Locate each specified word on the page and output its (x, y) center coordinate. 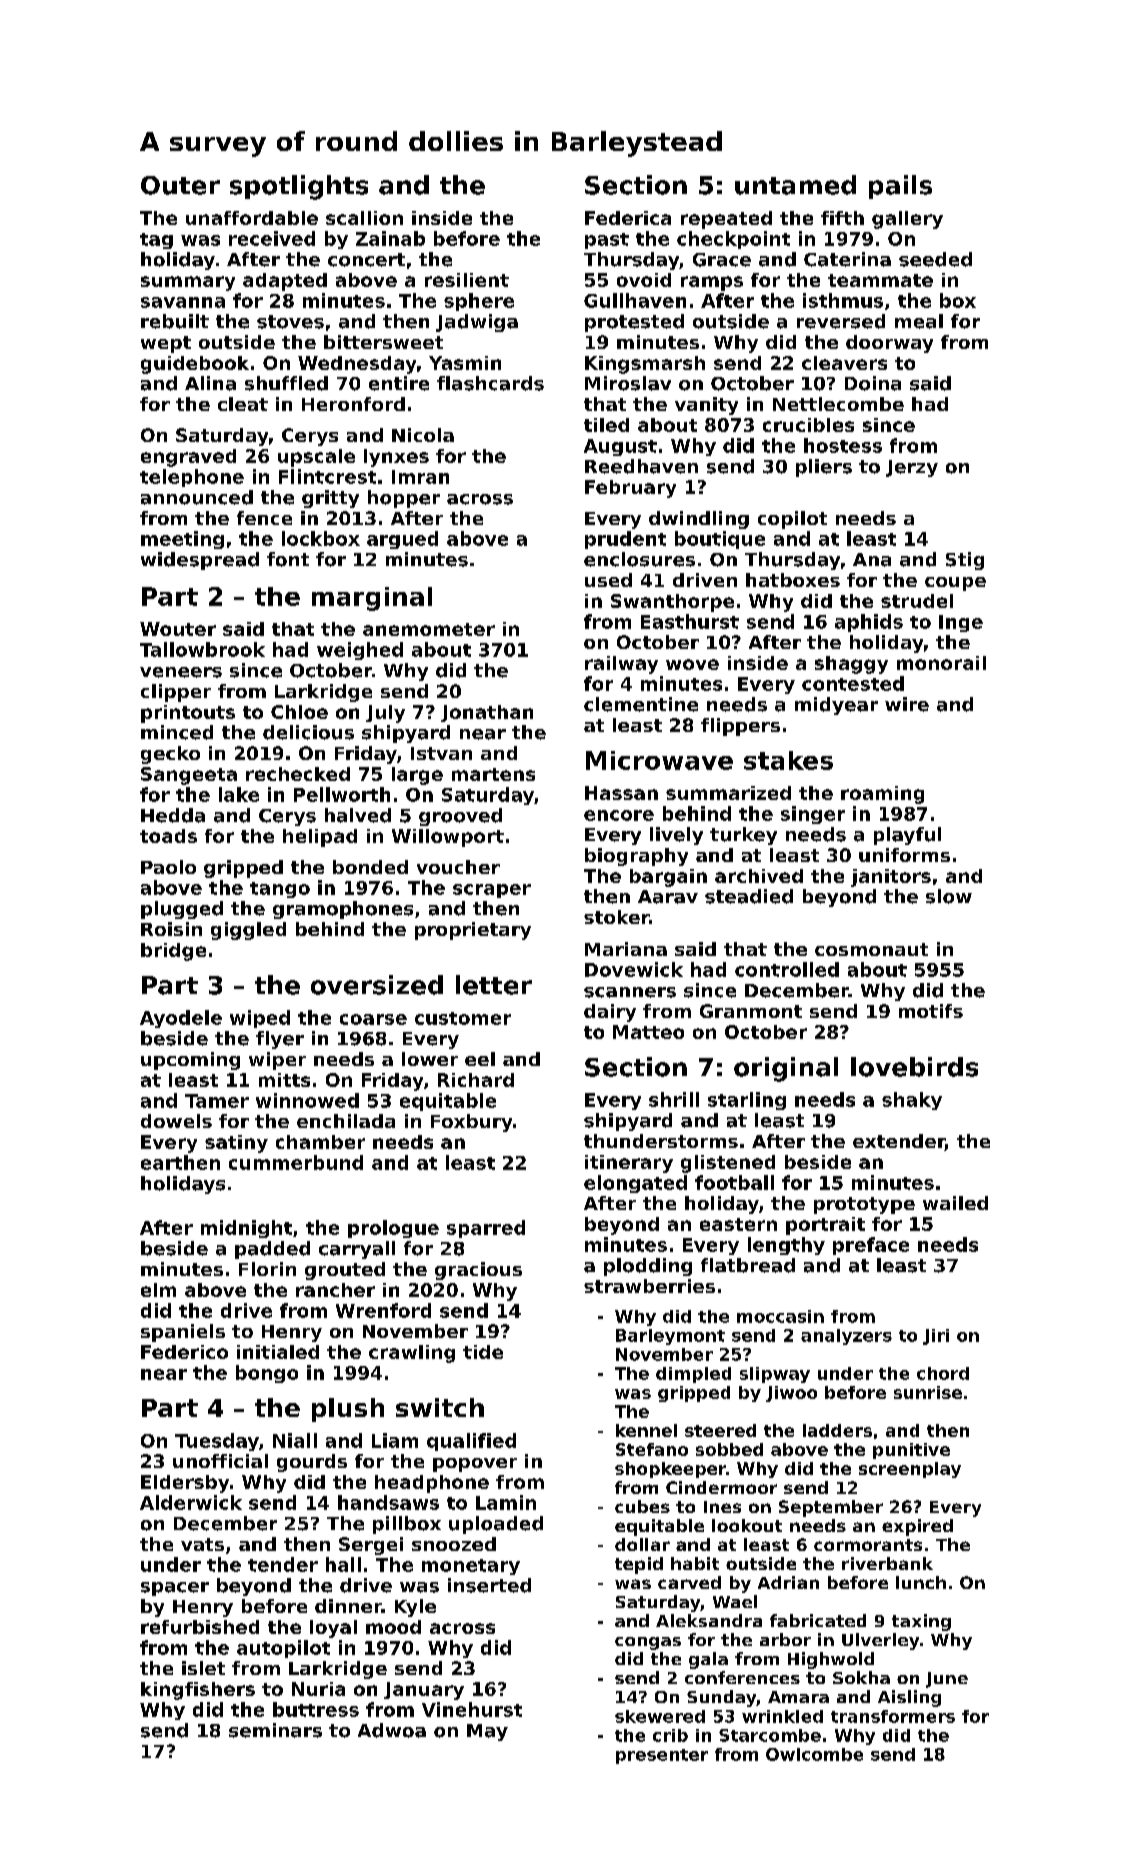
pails (900, 187)
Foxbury (471, 1123)
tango (280, 890)
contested (853, 683)
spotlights (299, 187)
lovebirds (914, 1067)
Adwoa (392, 1730)
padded (272, 1250)
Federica (628, 218)
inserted (489, 1585)
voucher (458, 867)
